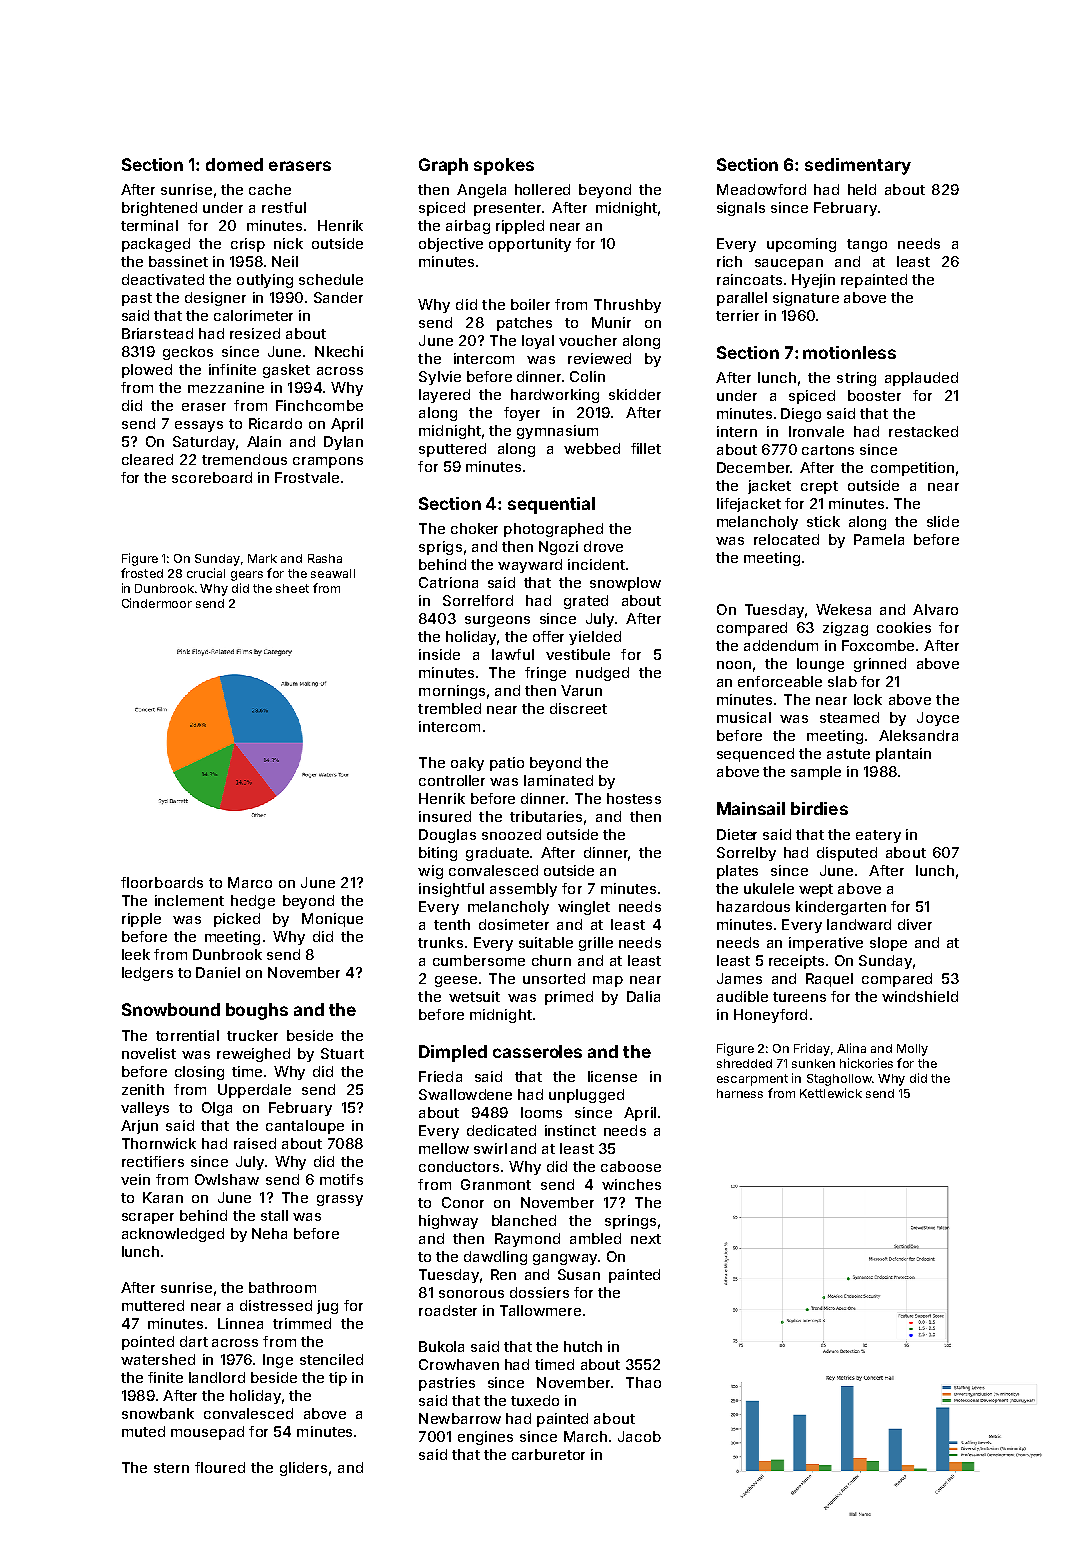 This document has height=1564, width=1080. What do you see at coordinates (332, 920) in the document?
I see `Monique` at bounding box center [332, 920].
